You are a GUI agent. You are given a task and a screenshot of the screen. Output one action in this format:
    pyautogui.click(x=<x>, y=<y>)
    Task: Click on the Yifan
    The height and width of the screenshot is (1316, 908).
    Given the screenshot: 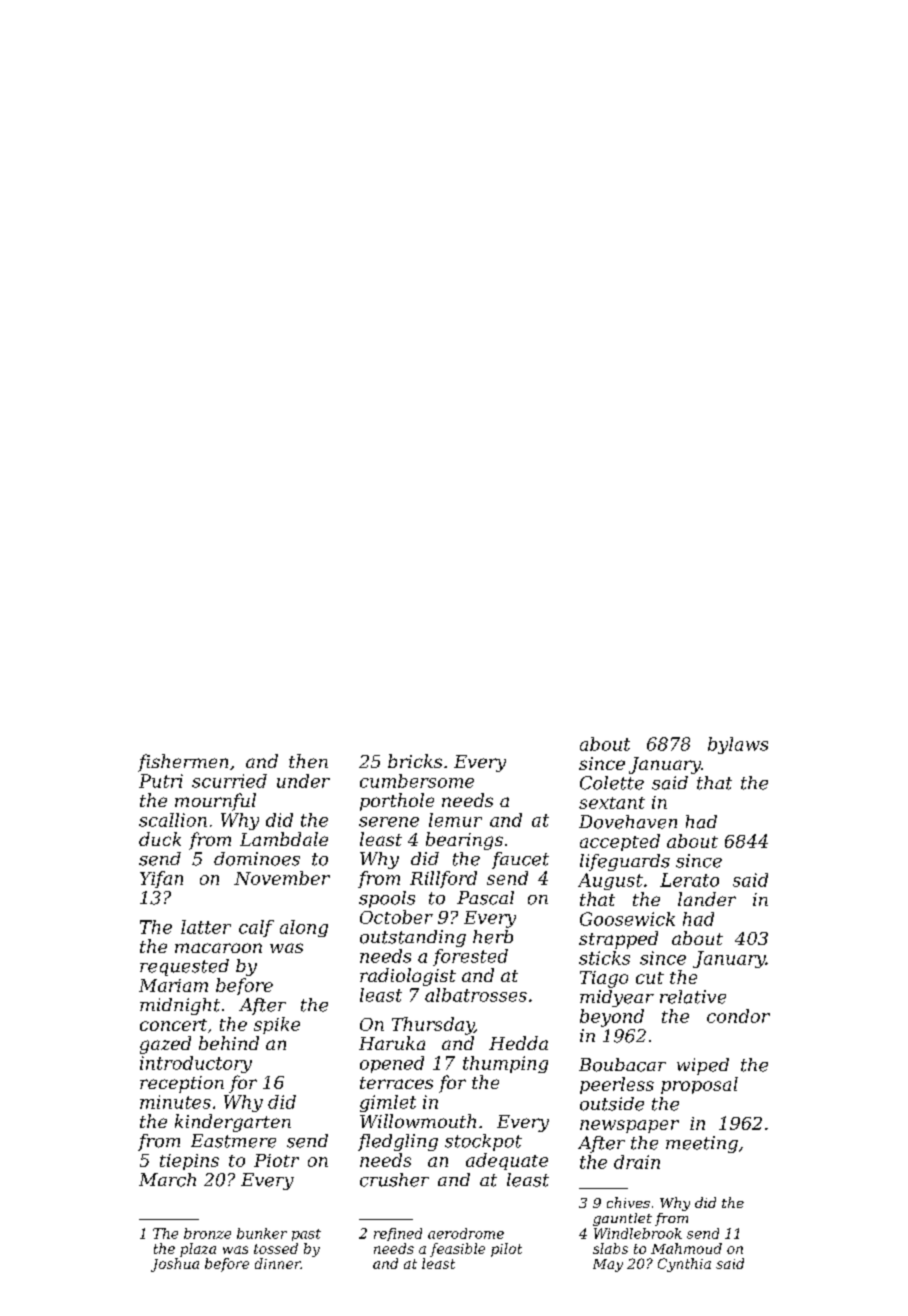 What is the action you would take?
    pyautogui.click(x=161, y=879)
